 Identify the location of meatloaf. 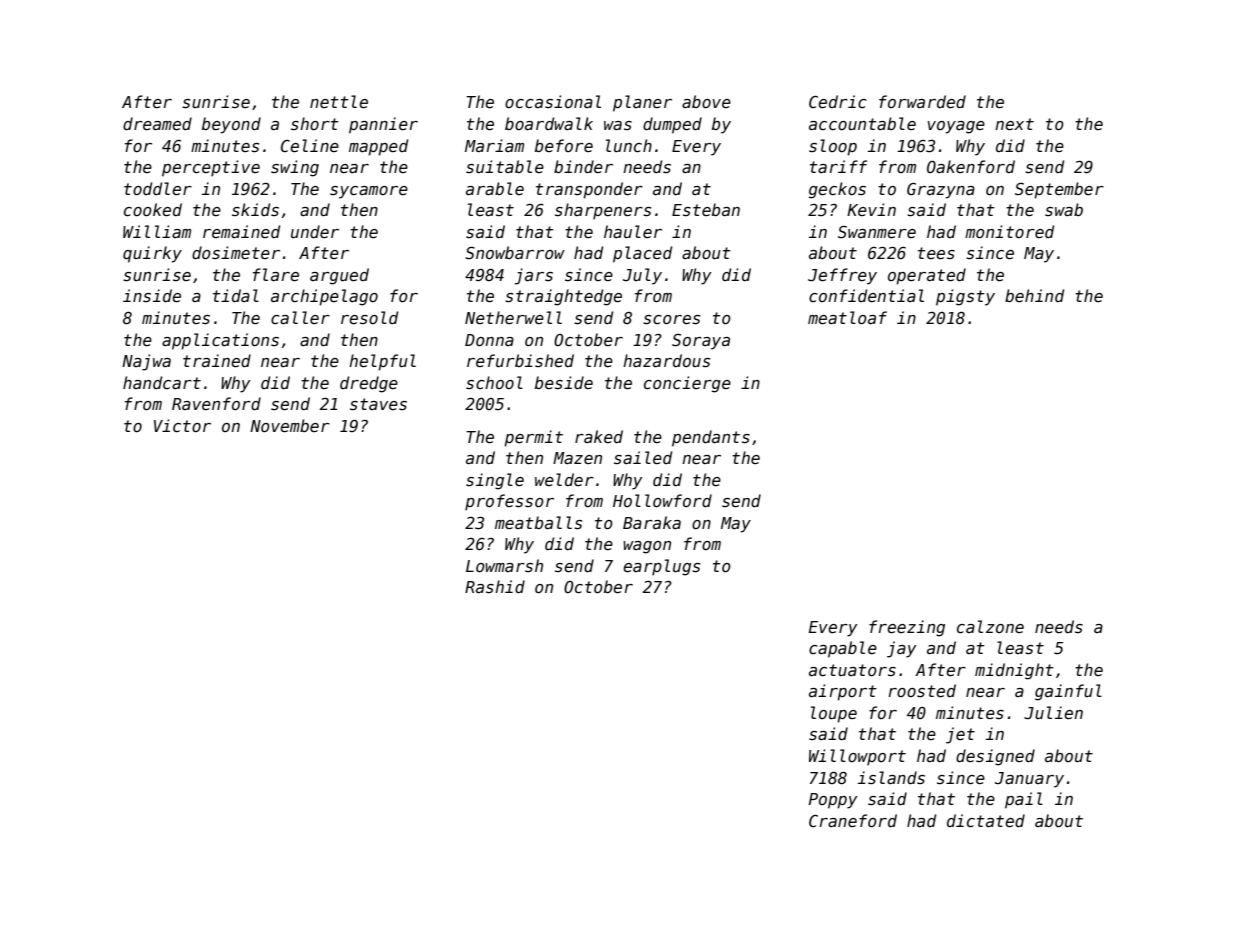
(847, 317).
